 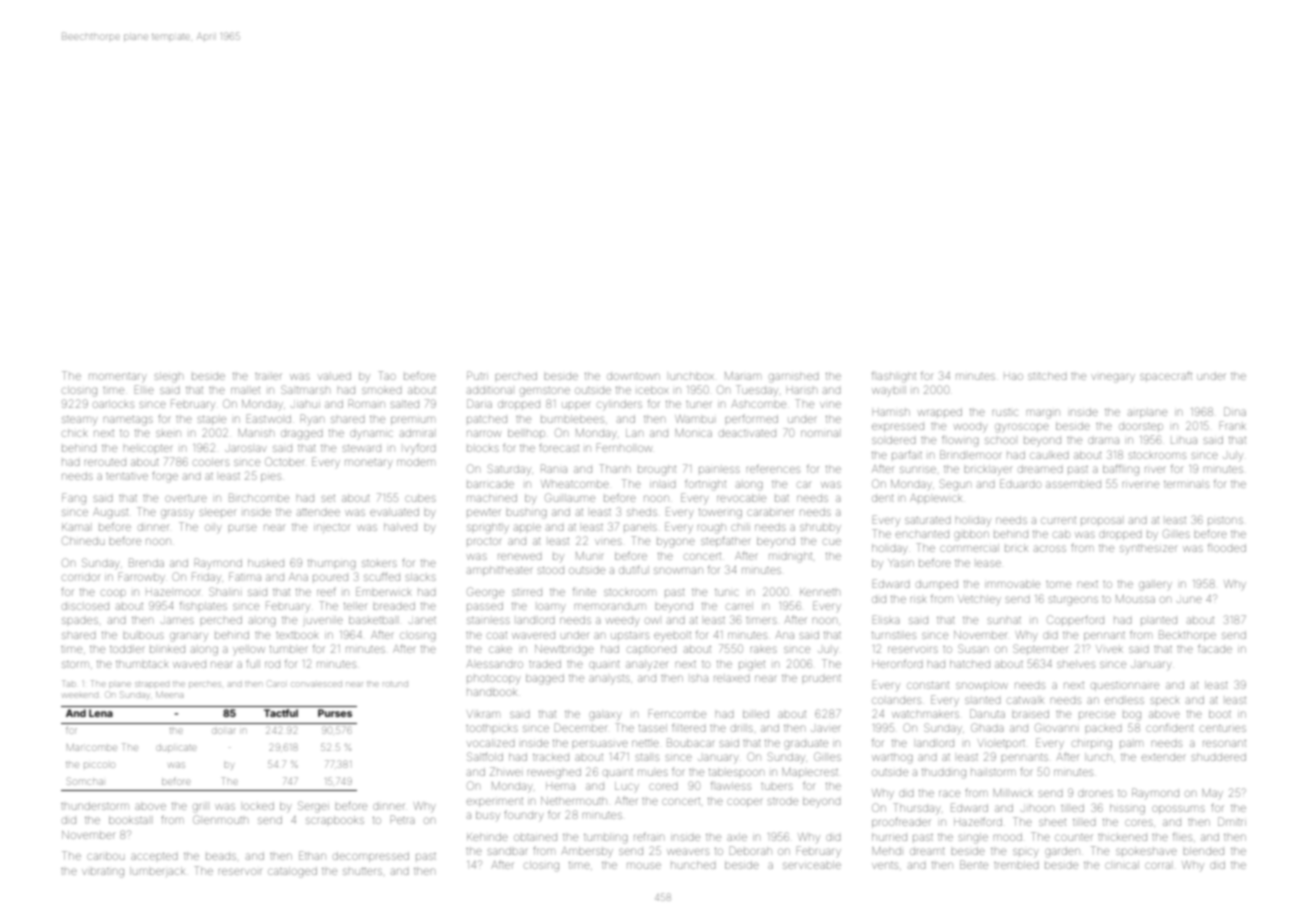 What do you see at coordinates (1223, 728) in the page?
I see `centuries` at bounding box center [1223, 728].
